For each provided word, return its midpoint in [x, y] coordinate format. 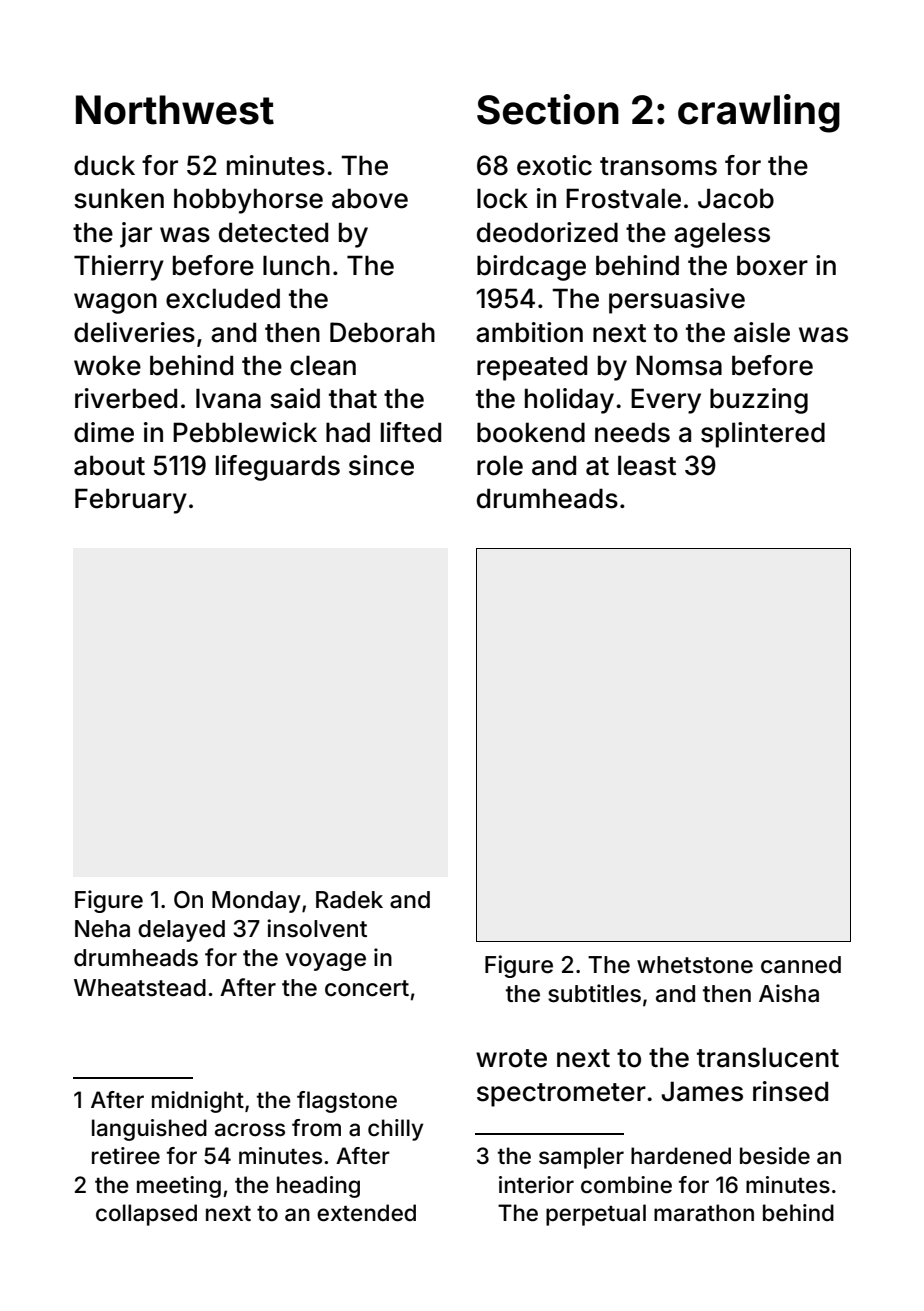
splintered [763, 435]
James [702, 1091]
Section [548, 109]
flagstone [347, 1102]
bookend [531, 432]
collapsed [146, 1215]
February [131, 501]
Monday [256, 902]
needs [632, 432]
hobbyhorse [248, 201]
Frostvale [623, 198]
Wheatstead [140, 988]
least [647, 465]
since [381, 465]
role [500, 465]
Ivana [228, 398]
